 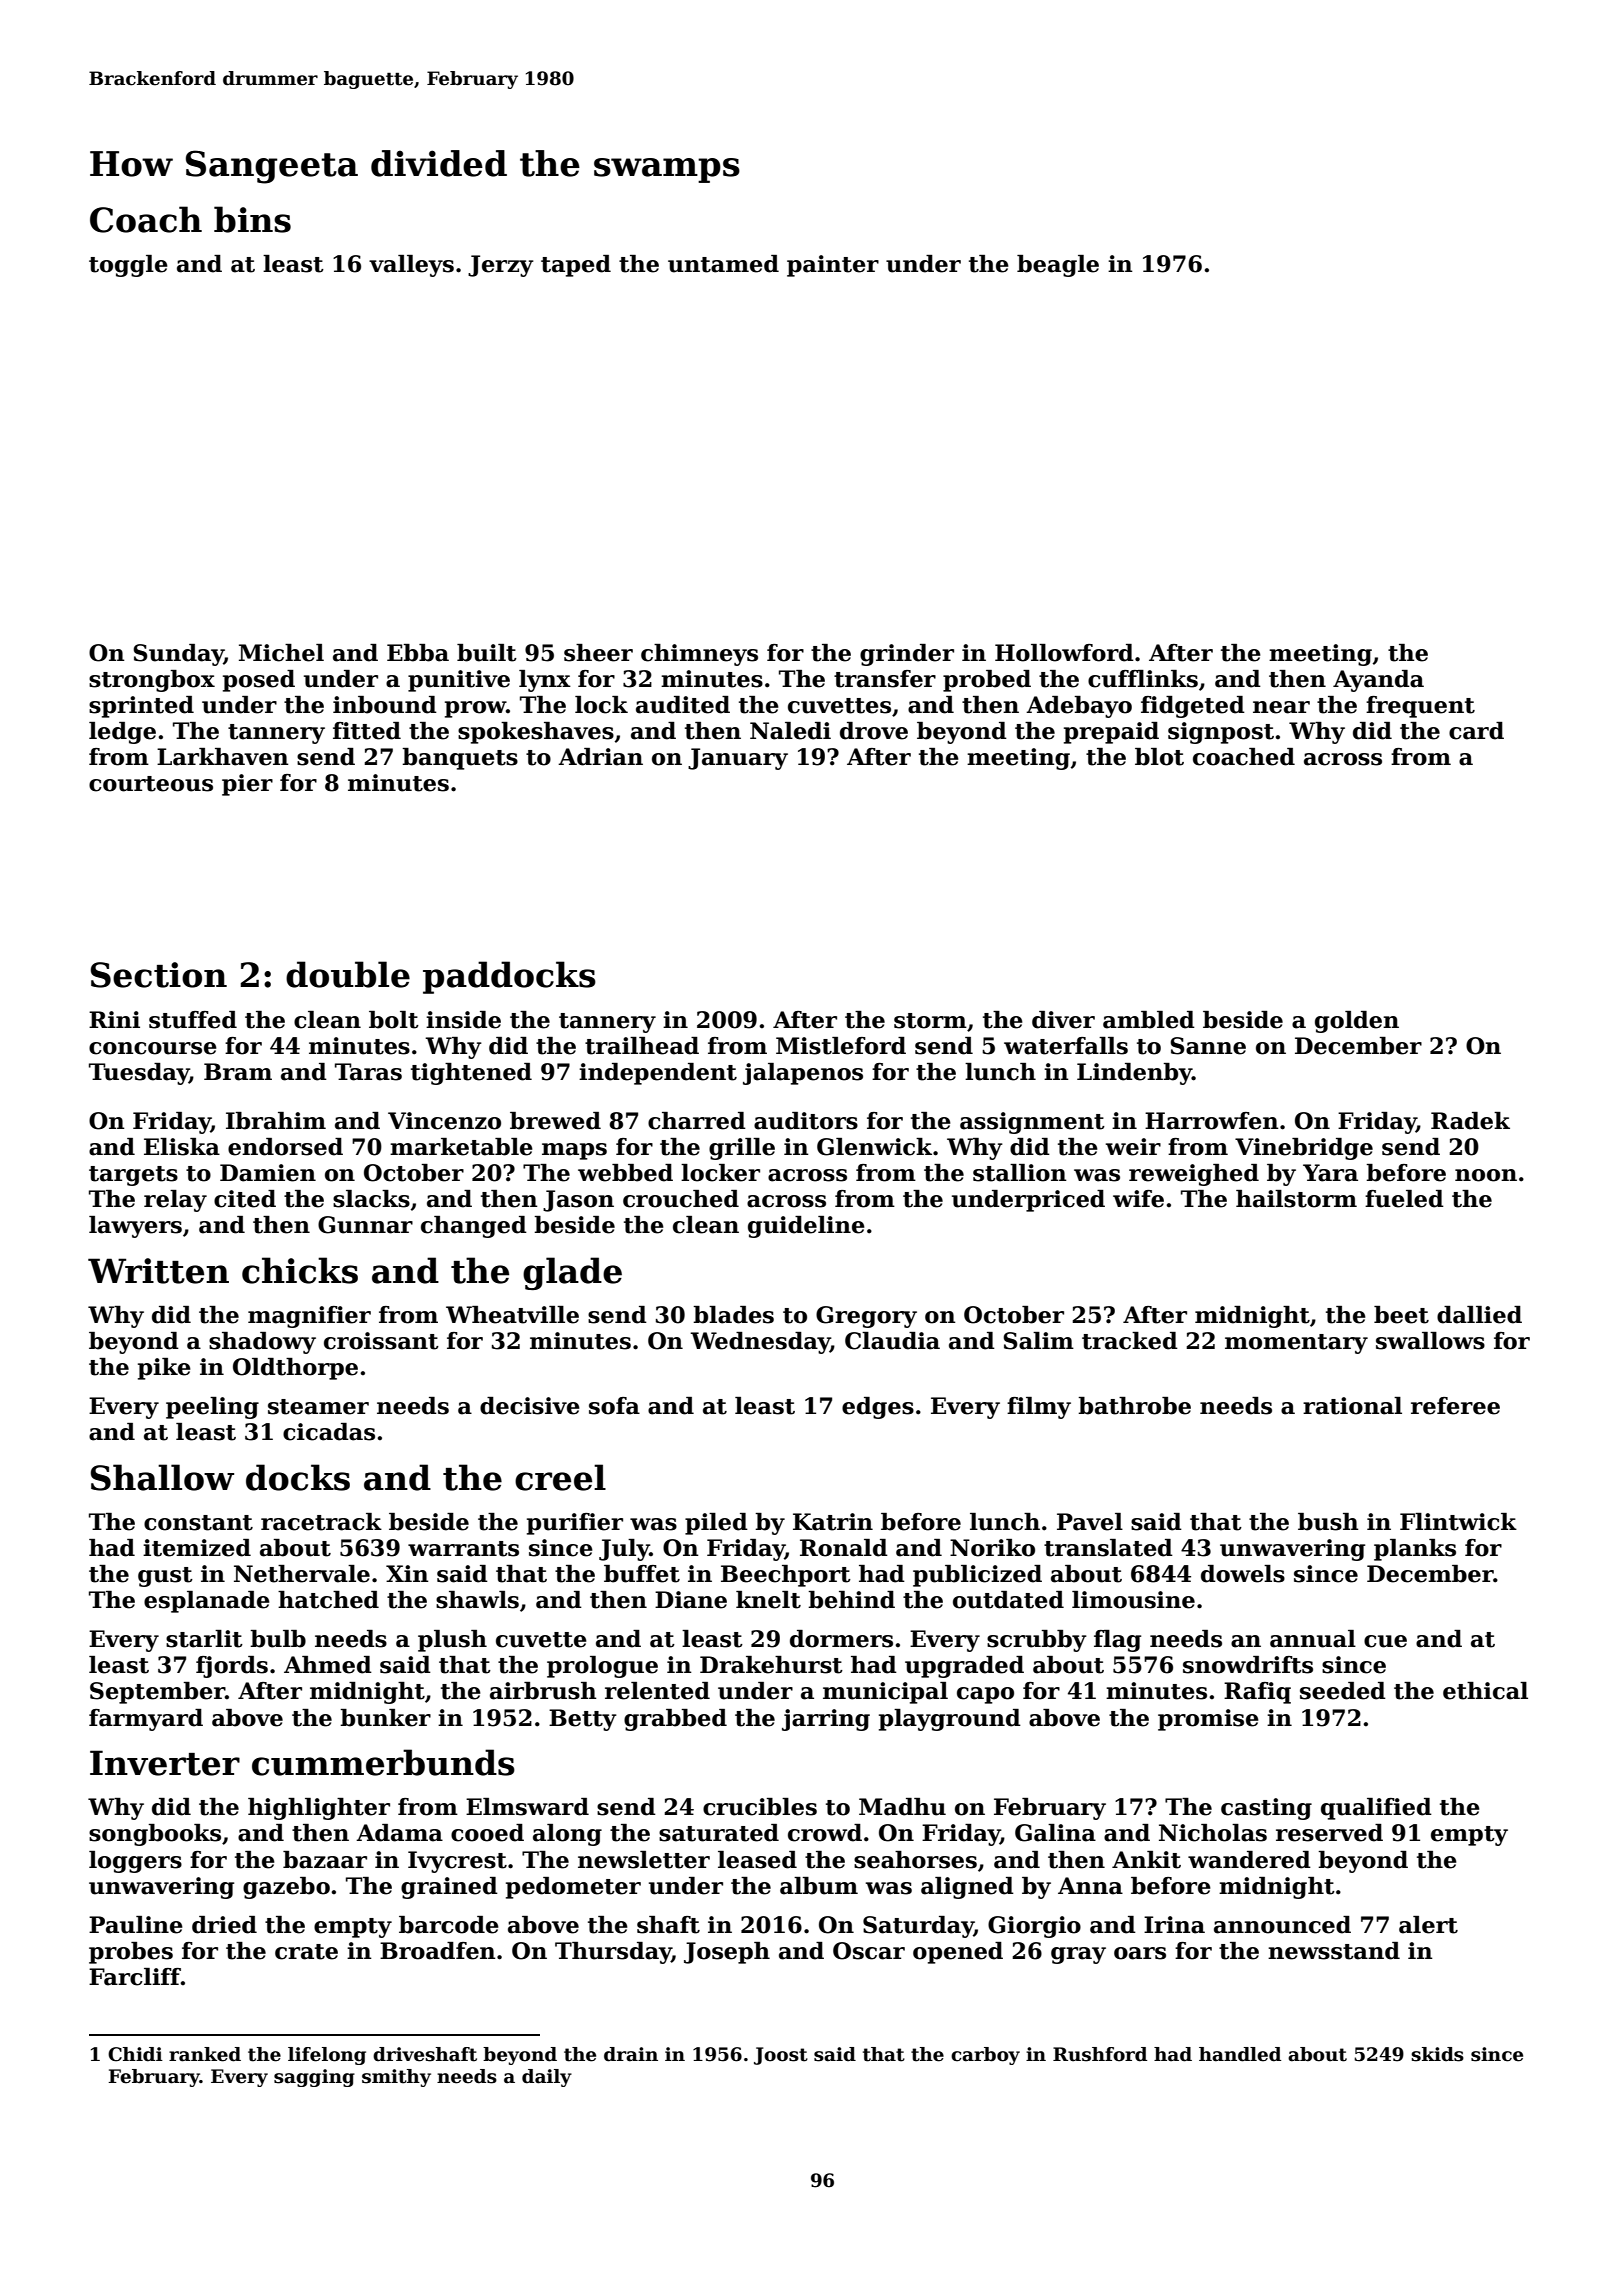 I want to click on daily, so click(x=547, y=2078).
